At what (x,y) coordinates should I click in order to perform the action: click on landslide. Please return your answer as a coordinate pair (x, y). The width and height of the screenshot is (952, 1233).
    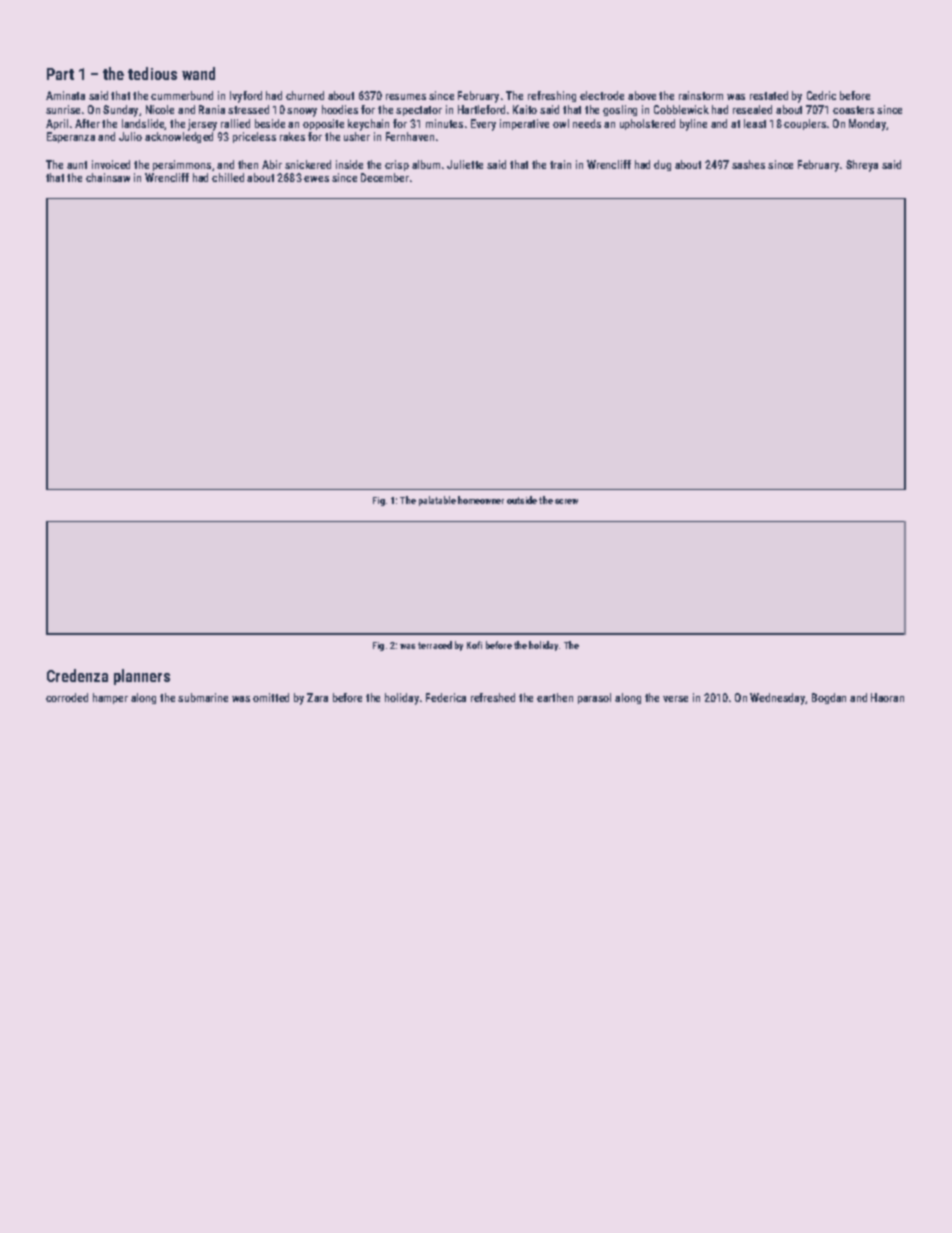
    Looking at the image, I should click on (143, 124).
